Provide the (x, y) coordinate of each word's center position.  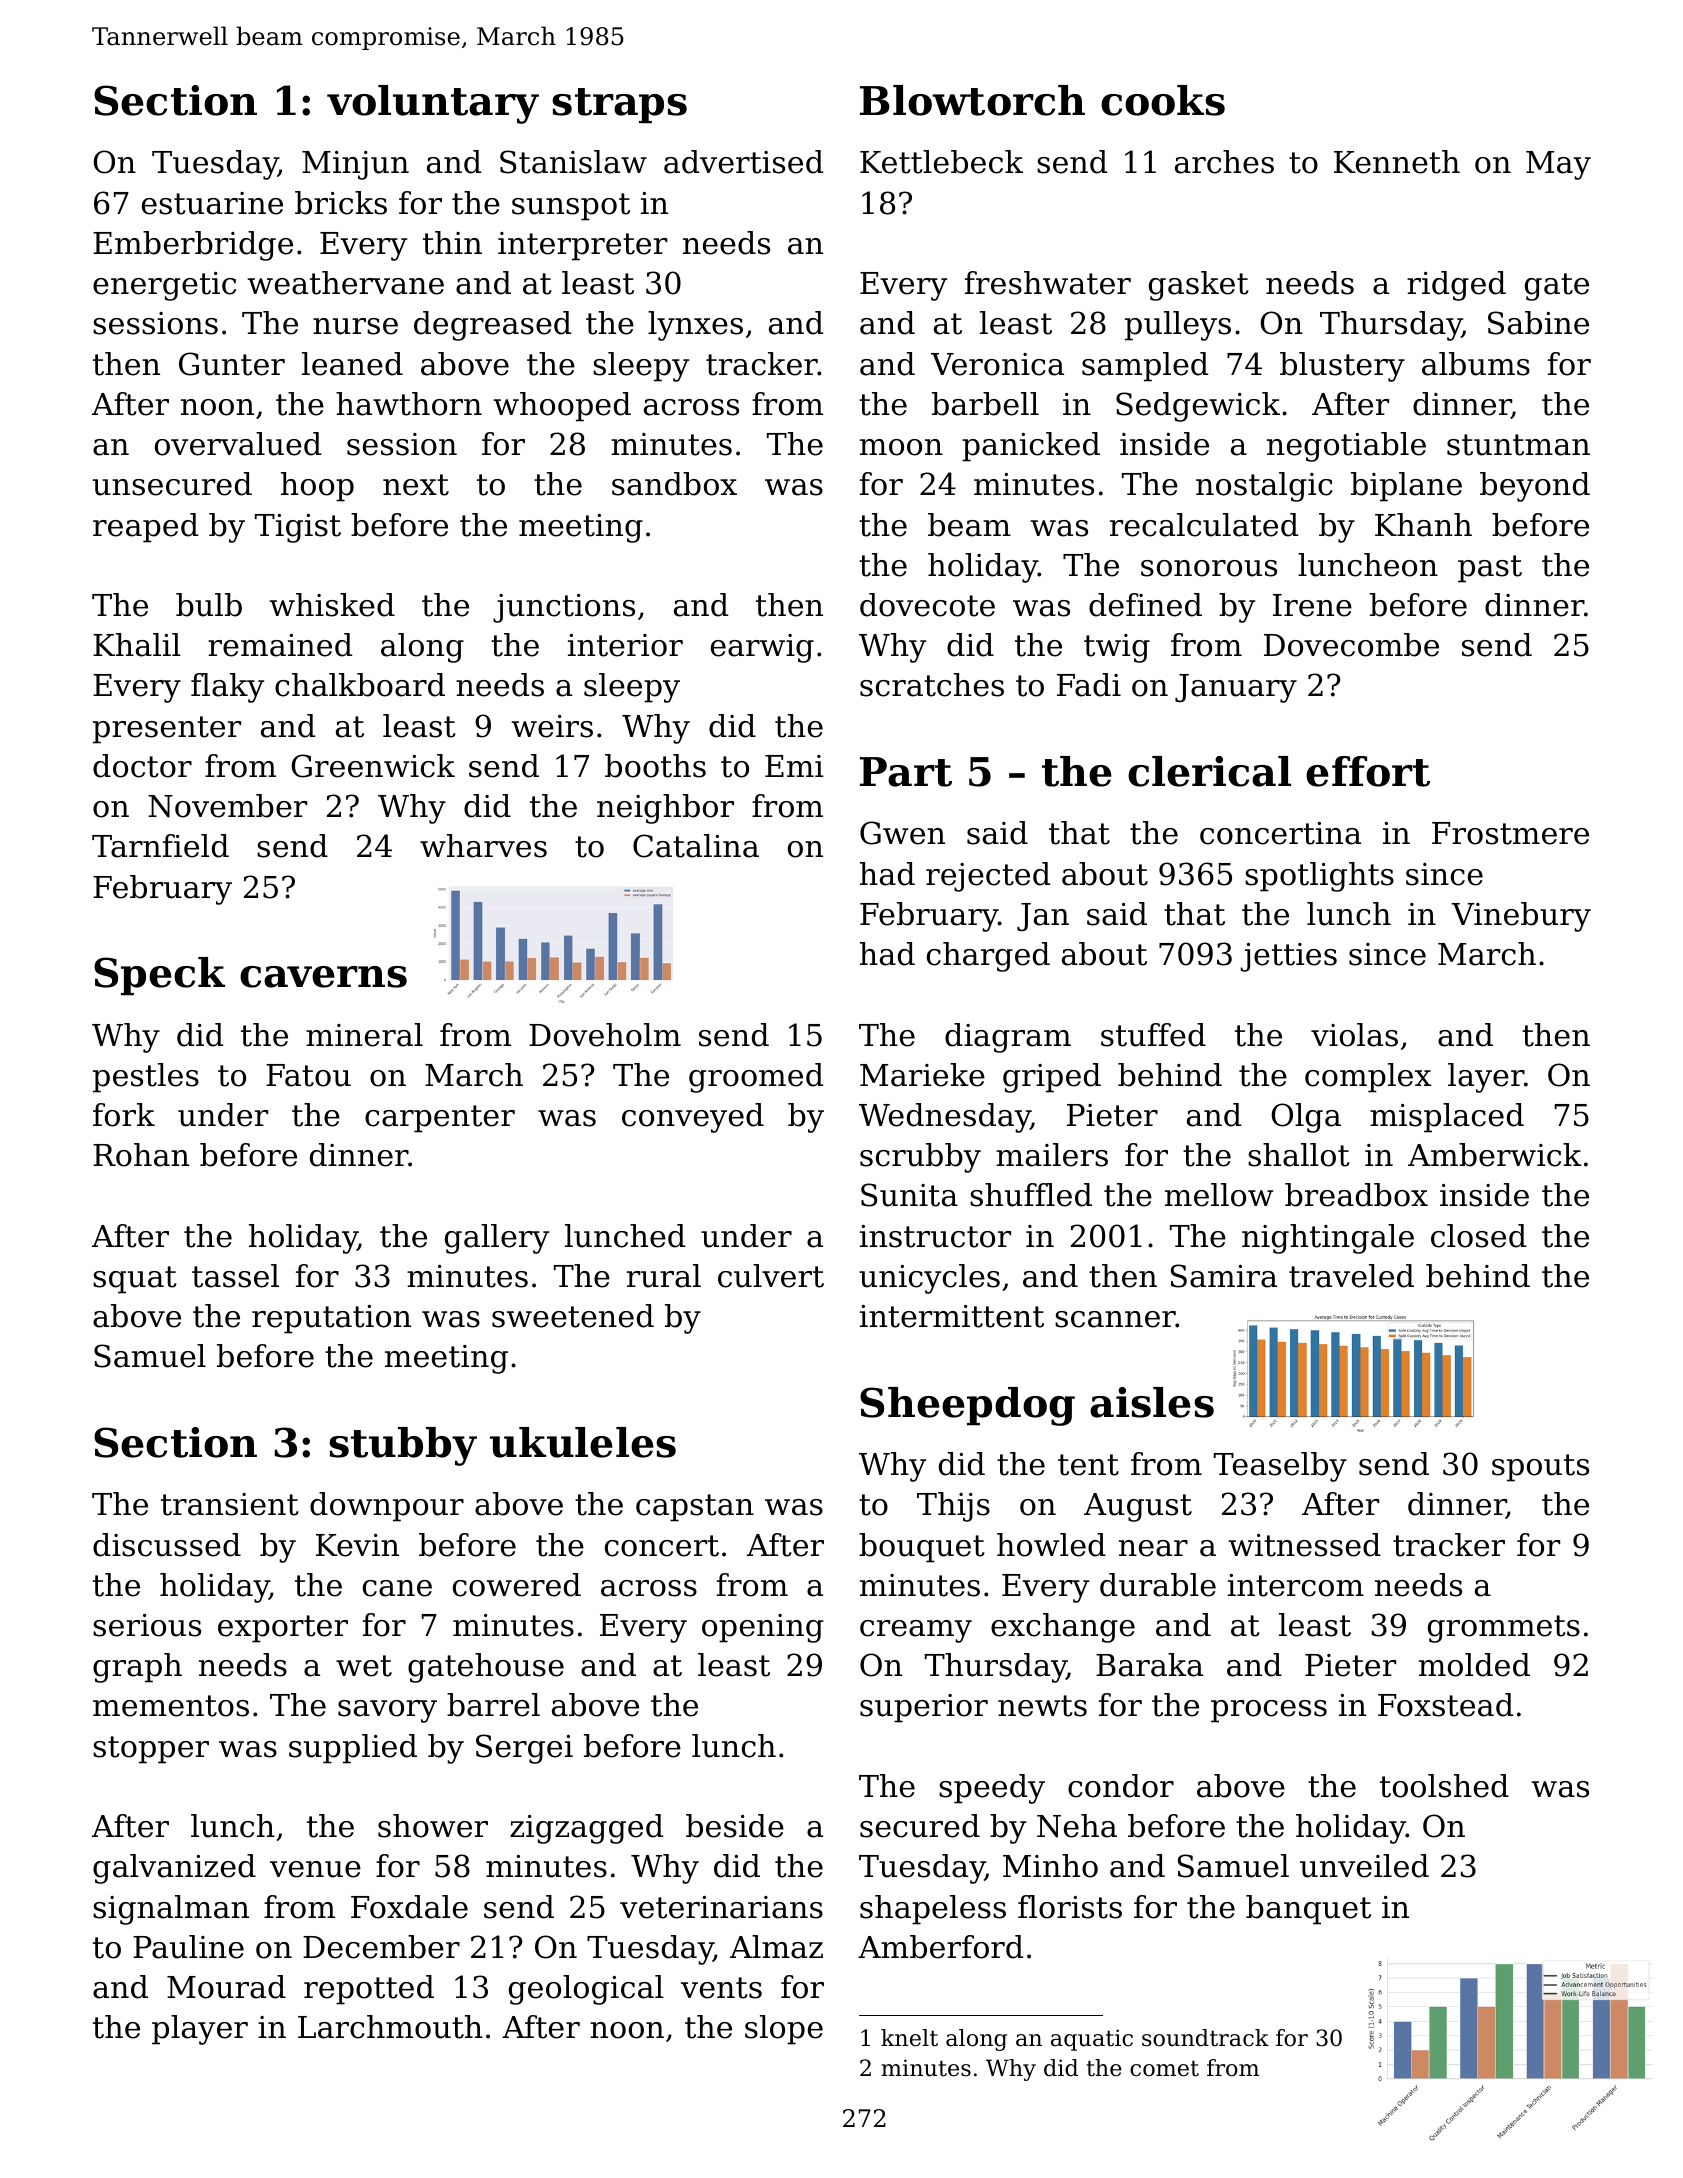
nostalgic (1264, 487)
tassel (235, 1276)
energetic (164, 286)
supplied (353, 1749)
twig (1117, 648)
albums (1476, 364)
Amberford (940, 1947)
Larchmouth (390, 2027)
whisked (332, 605)
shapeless (933, 1910)
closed (1478, 1236)
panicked (1031, 447)
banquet (1308, 1910)
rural (664, 1276)
